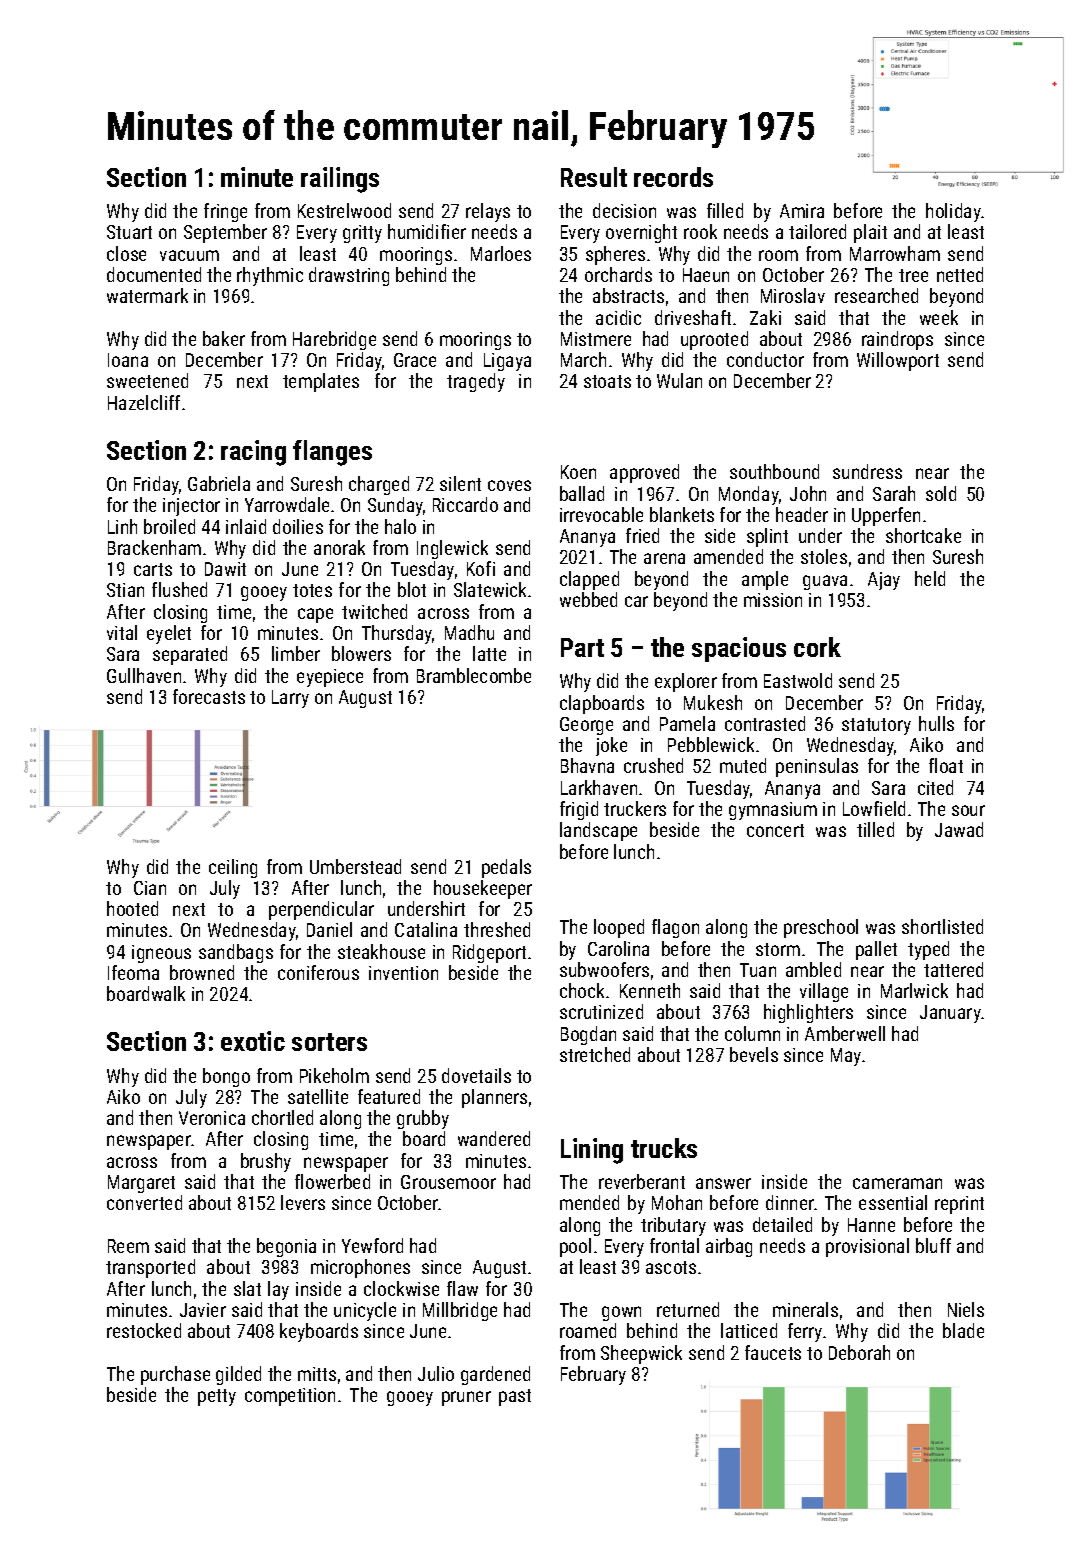 This page has width=1092, height=1545. I want to click on inlaid, so click(246, 526).
